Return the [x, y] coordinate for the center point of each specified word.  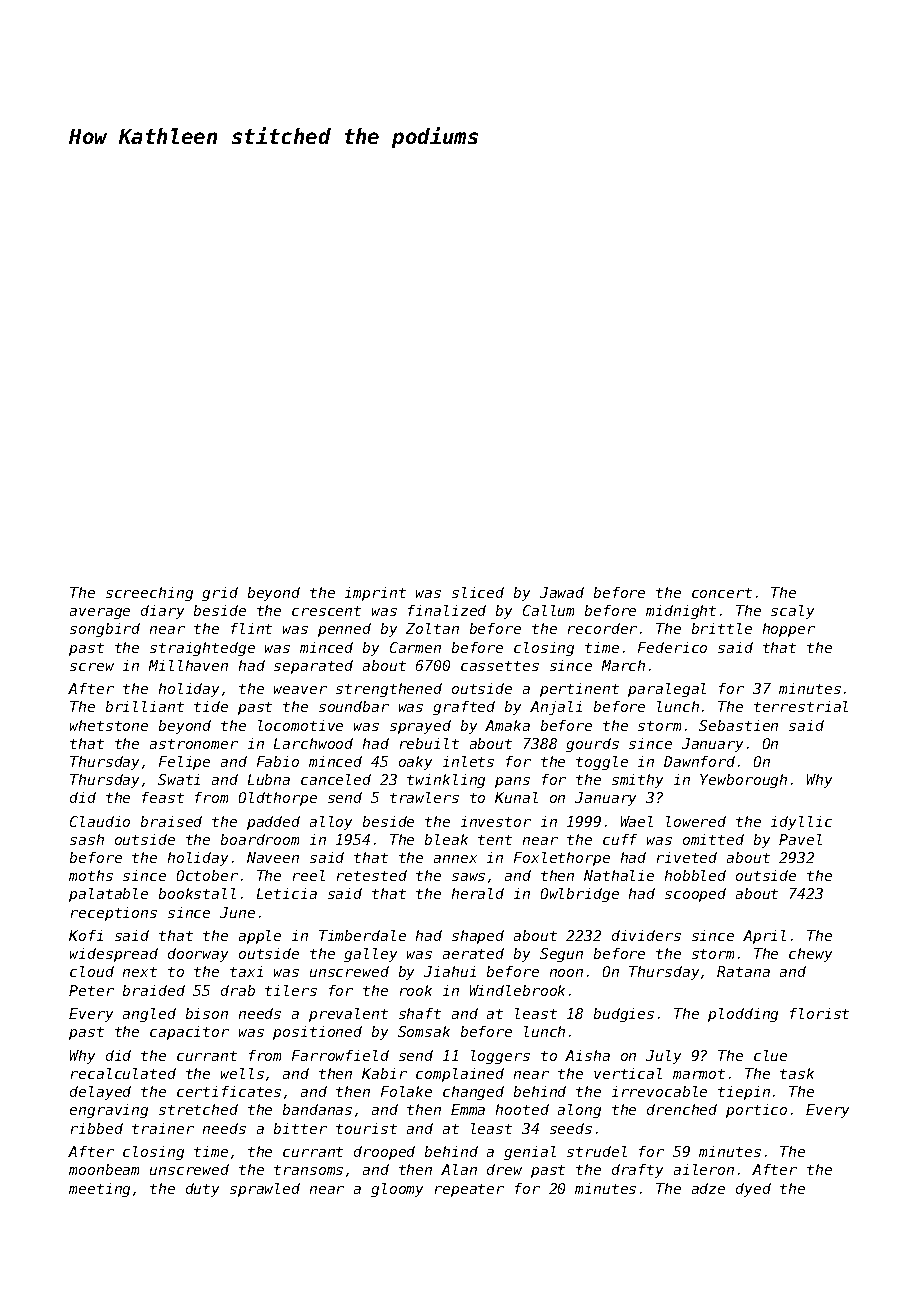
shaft [420, 1013]
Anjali [556, 708]
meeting [99, 1190]
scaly [792, 612]
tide [211, 706]
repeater [469, 1190]
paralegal [667, 690]
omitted [713, 839]
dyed [753, 1190]
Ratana [743, 971]
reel [309, 875]
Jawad [562, 592]
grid [220, 594]
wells [242, 1073]
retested [372, 875]
